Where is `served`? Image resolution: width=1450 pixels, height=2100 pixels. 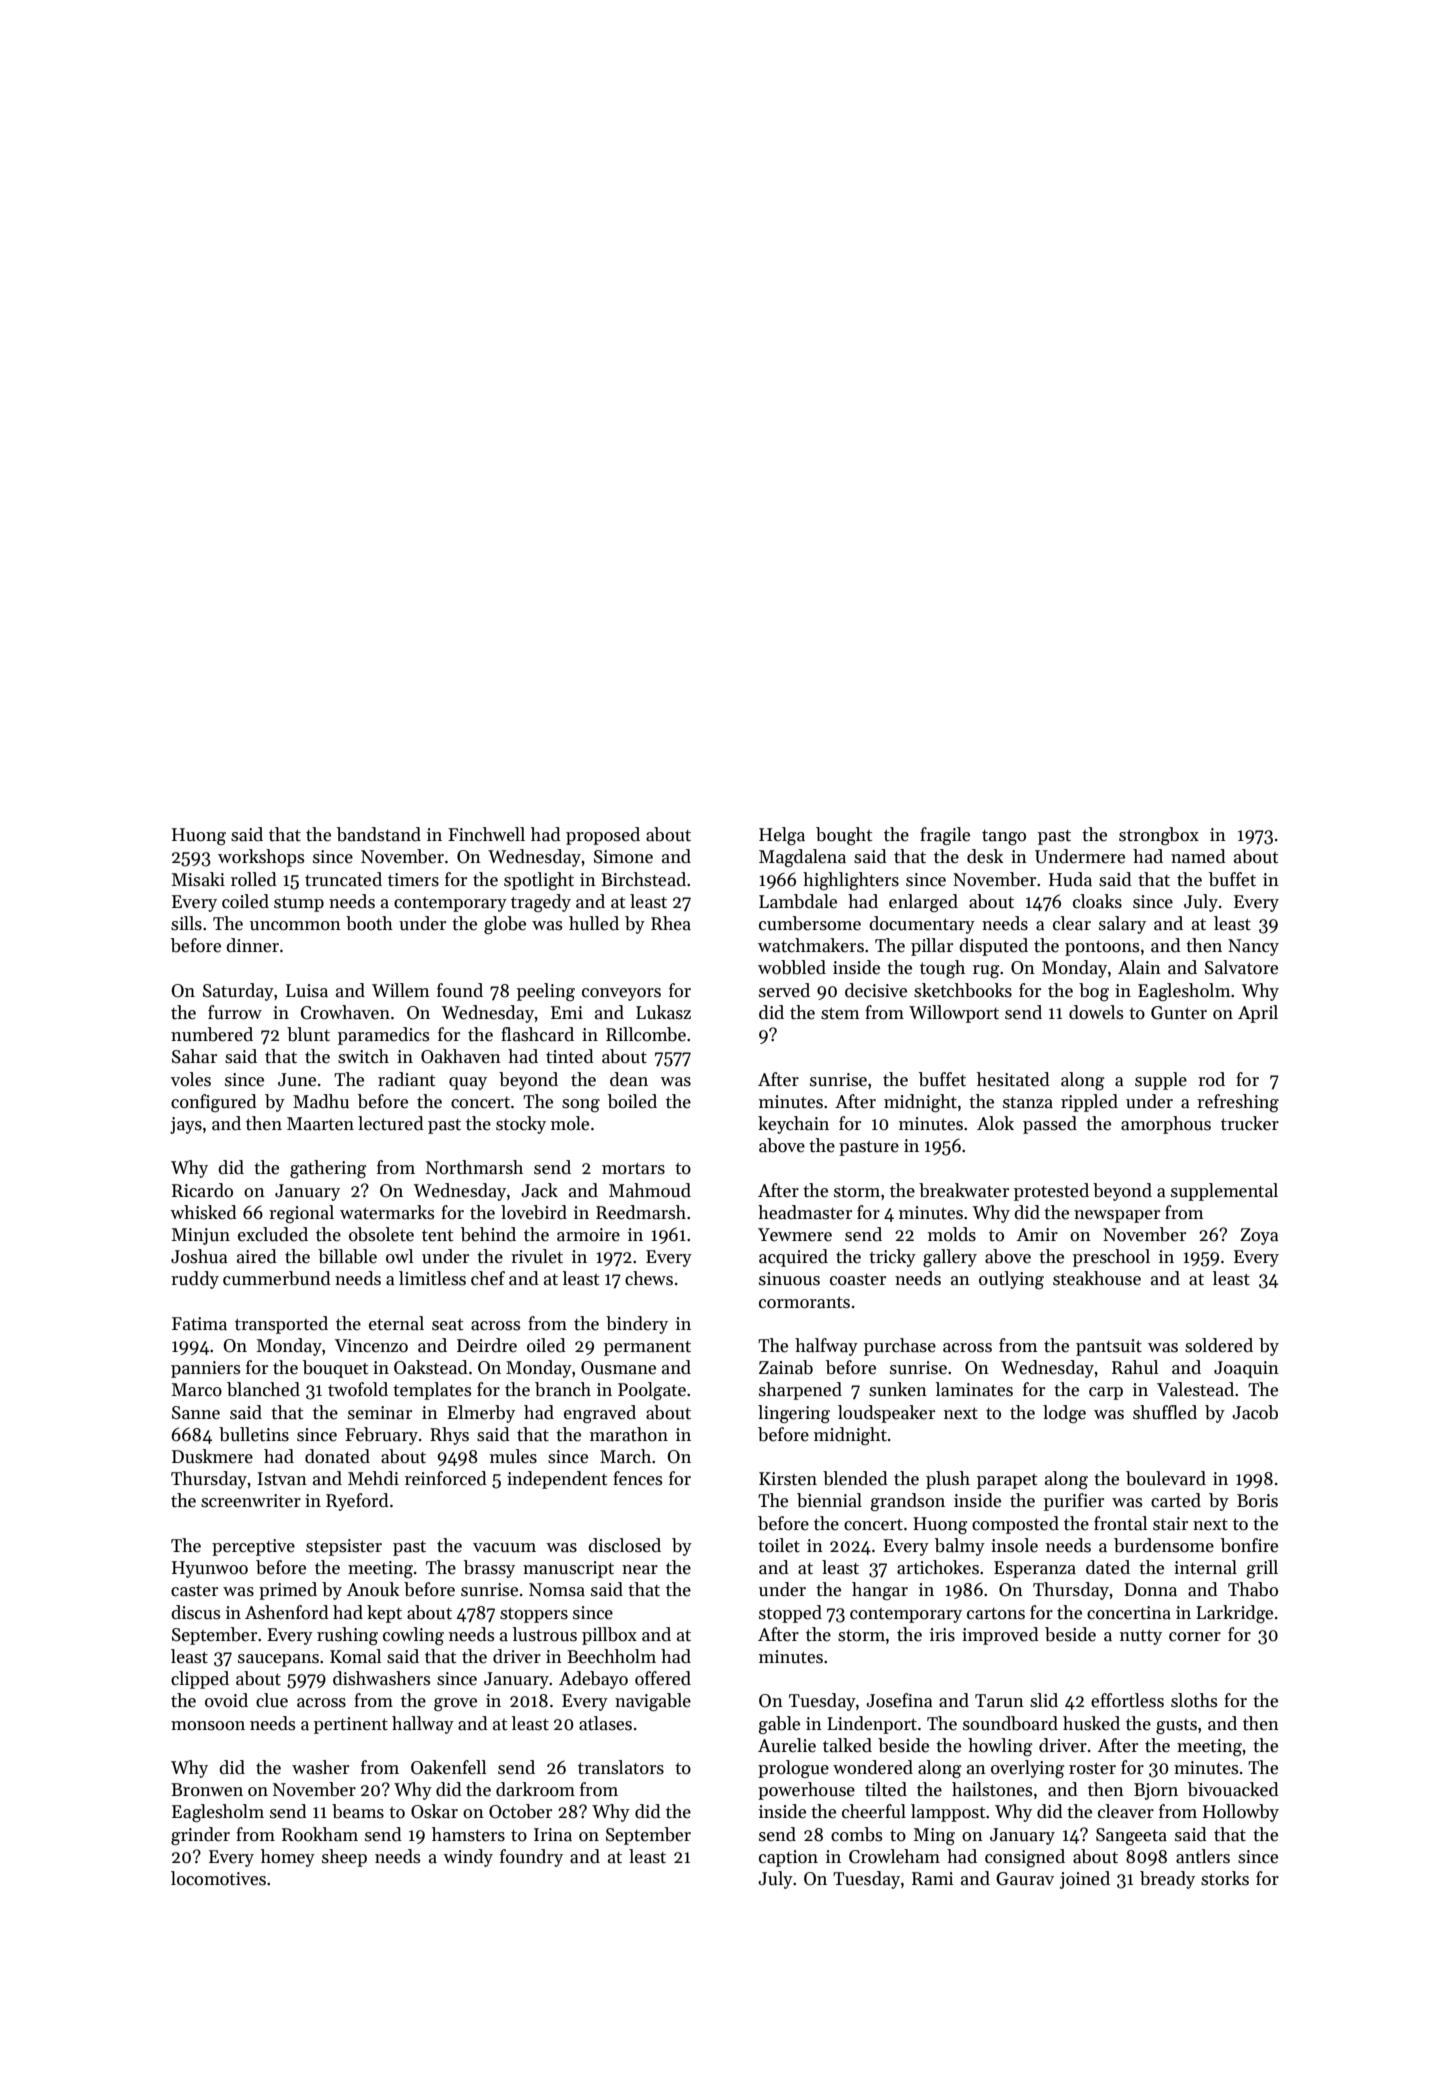 served is located at coordinates (784, 990).
